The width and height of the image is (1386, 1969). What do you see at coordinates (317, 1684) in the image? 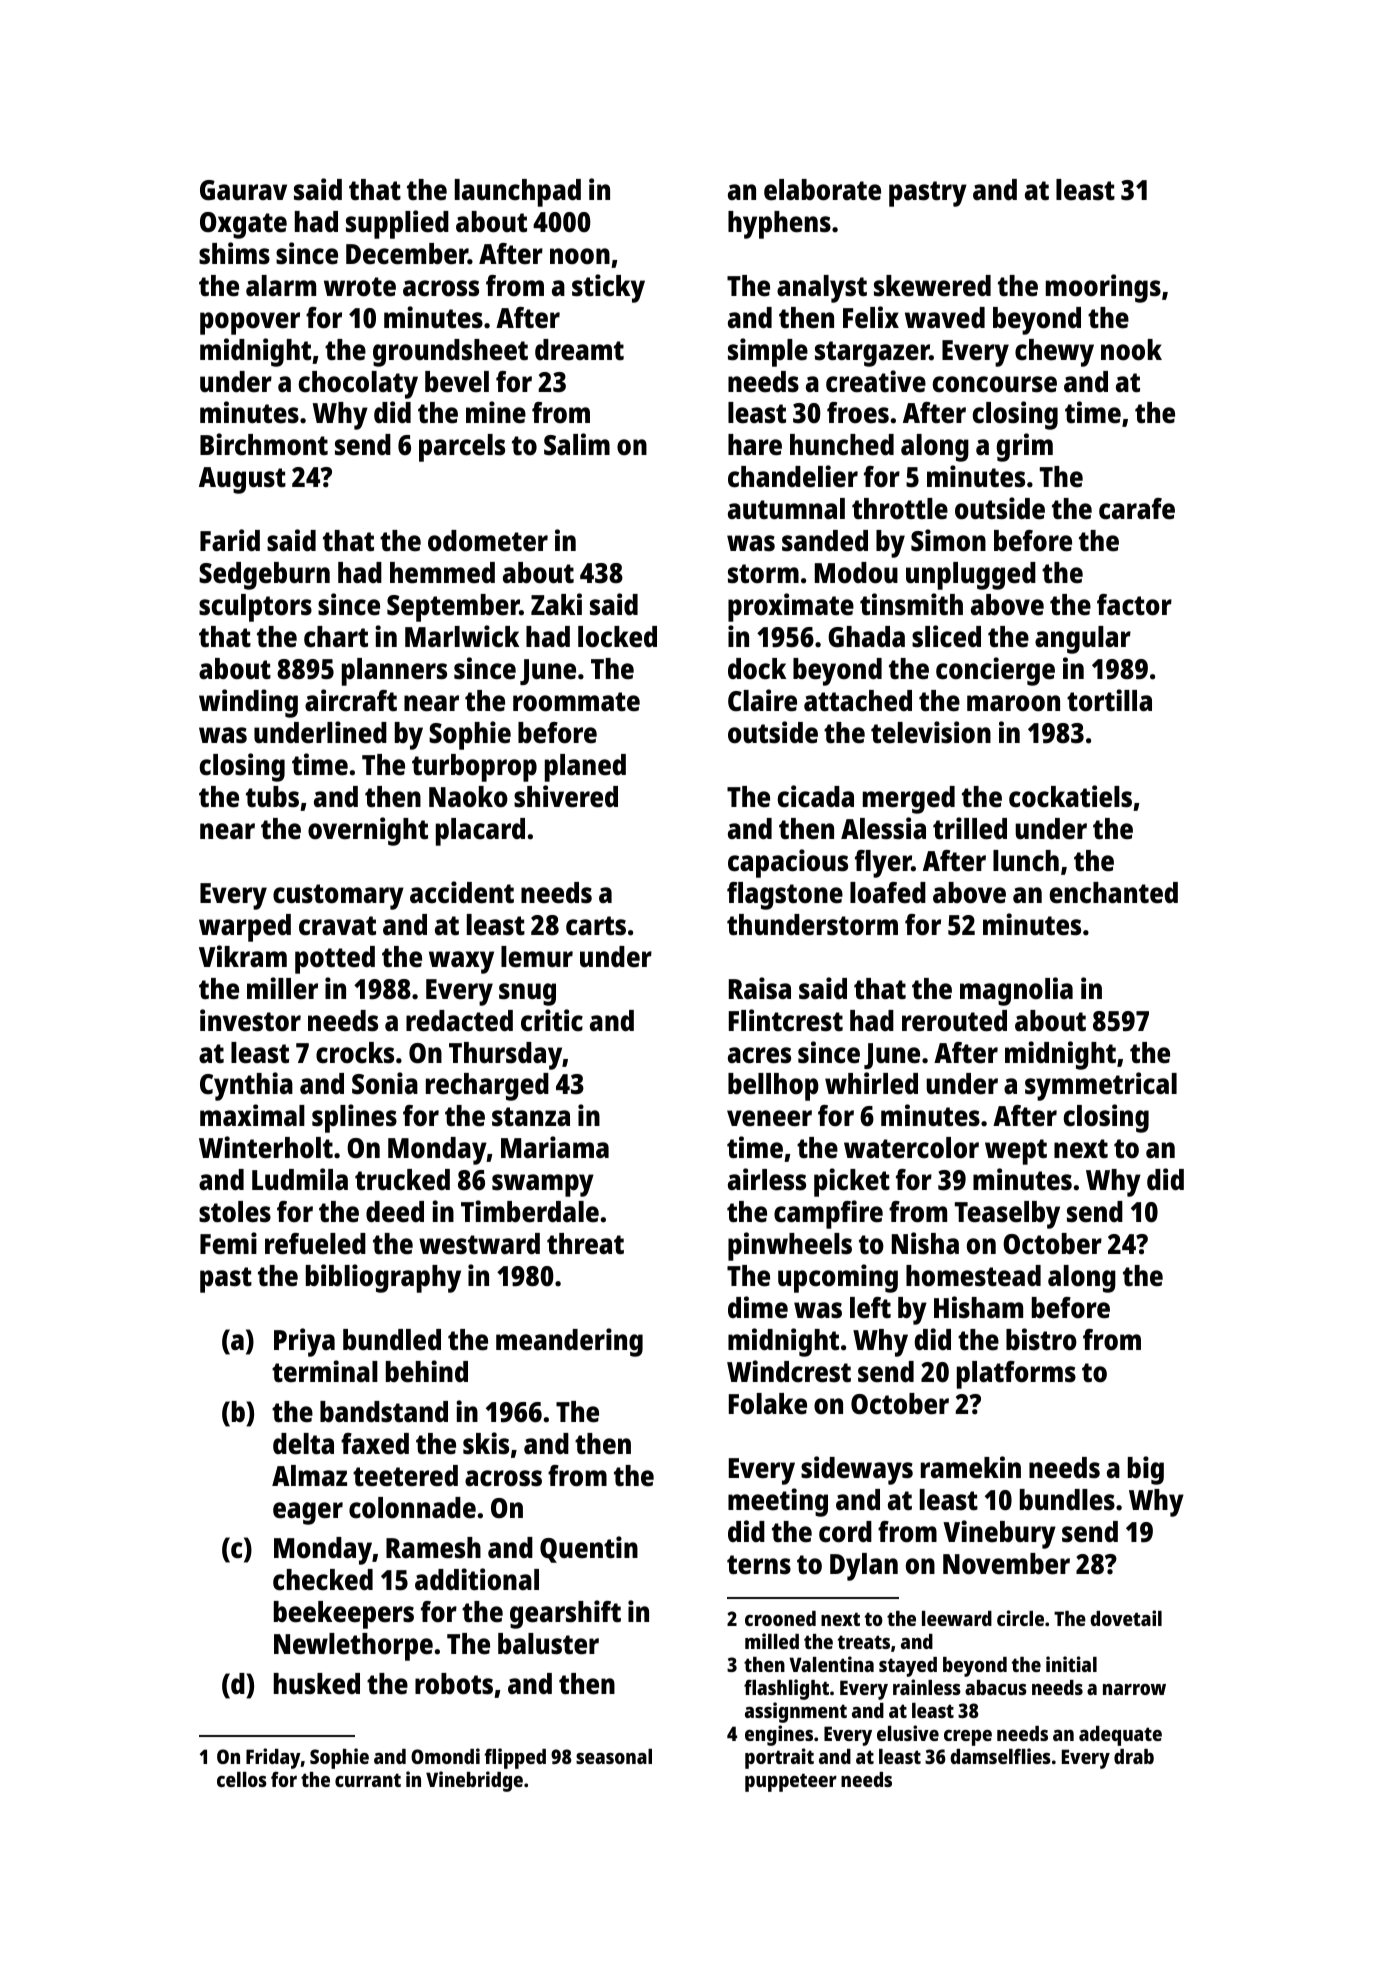
I see `husked` at bounding box center [317, 1684].
